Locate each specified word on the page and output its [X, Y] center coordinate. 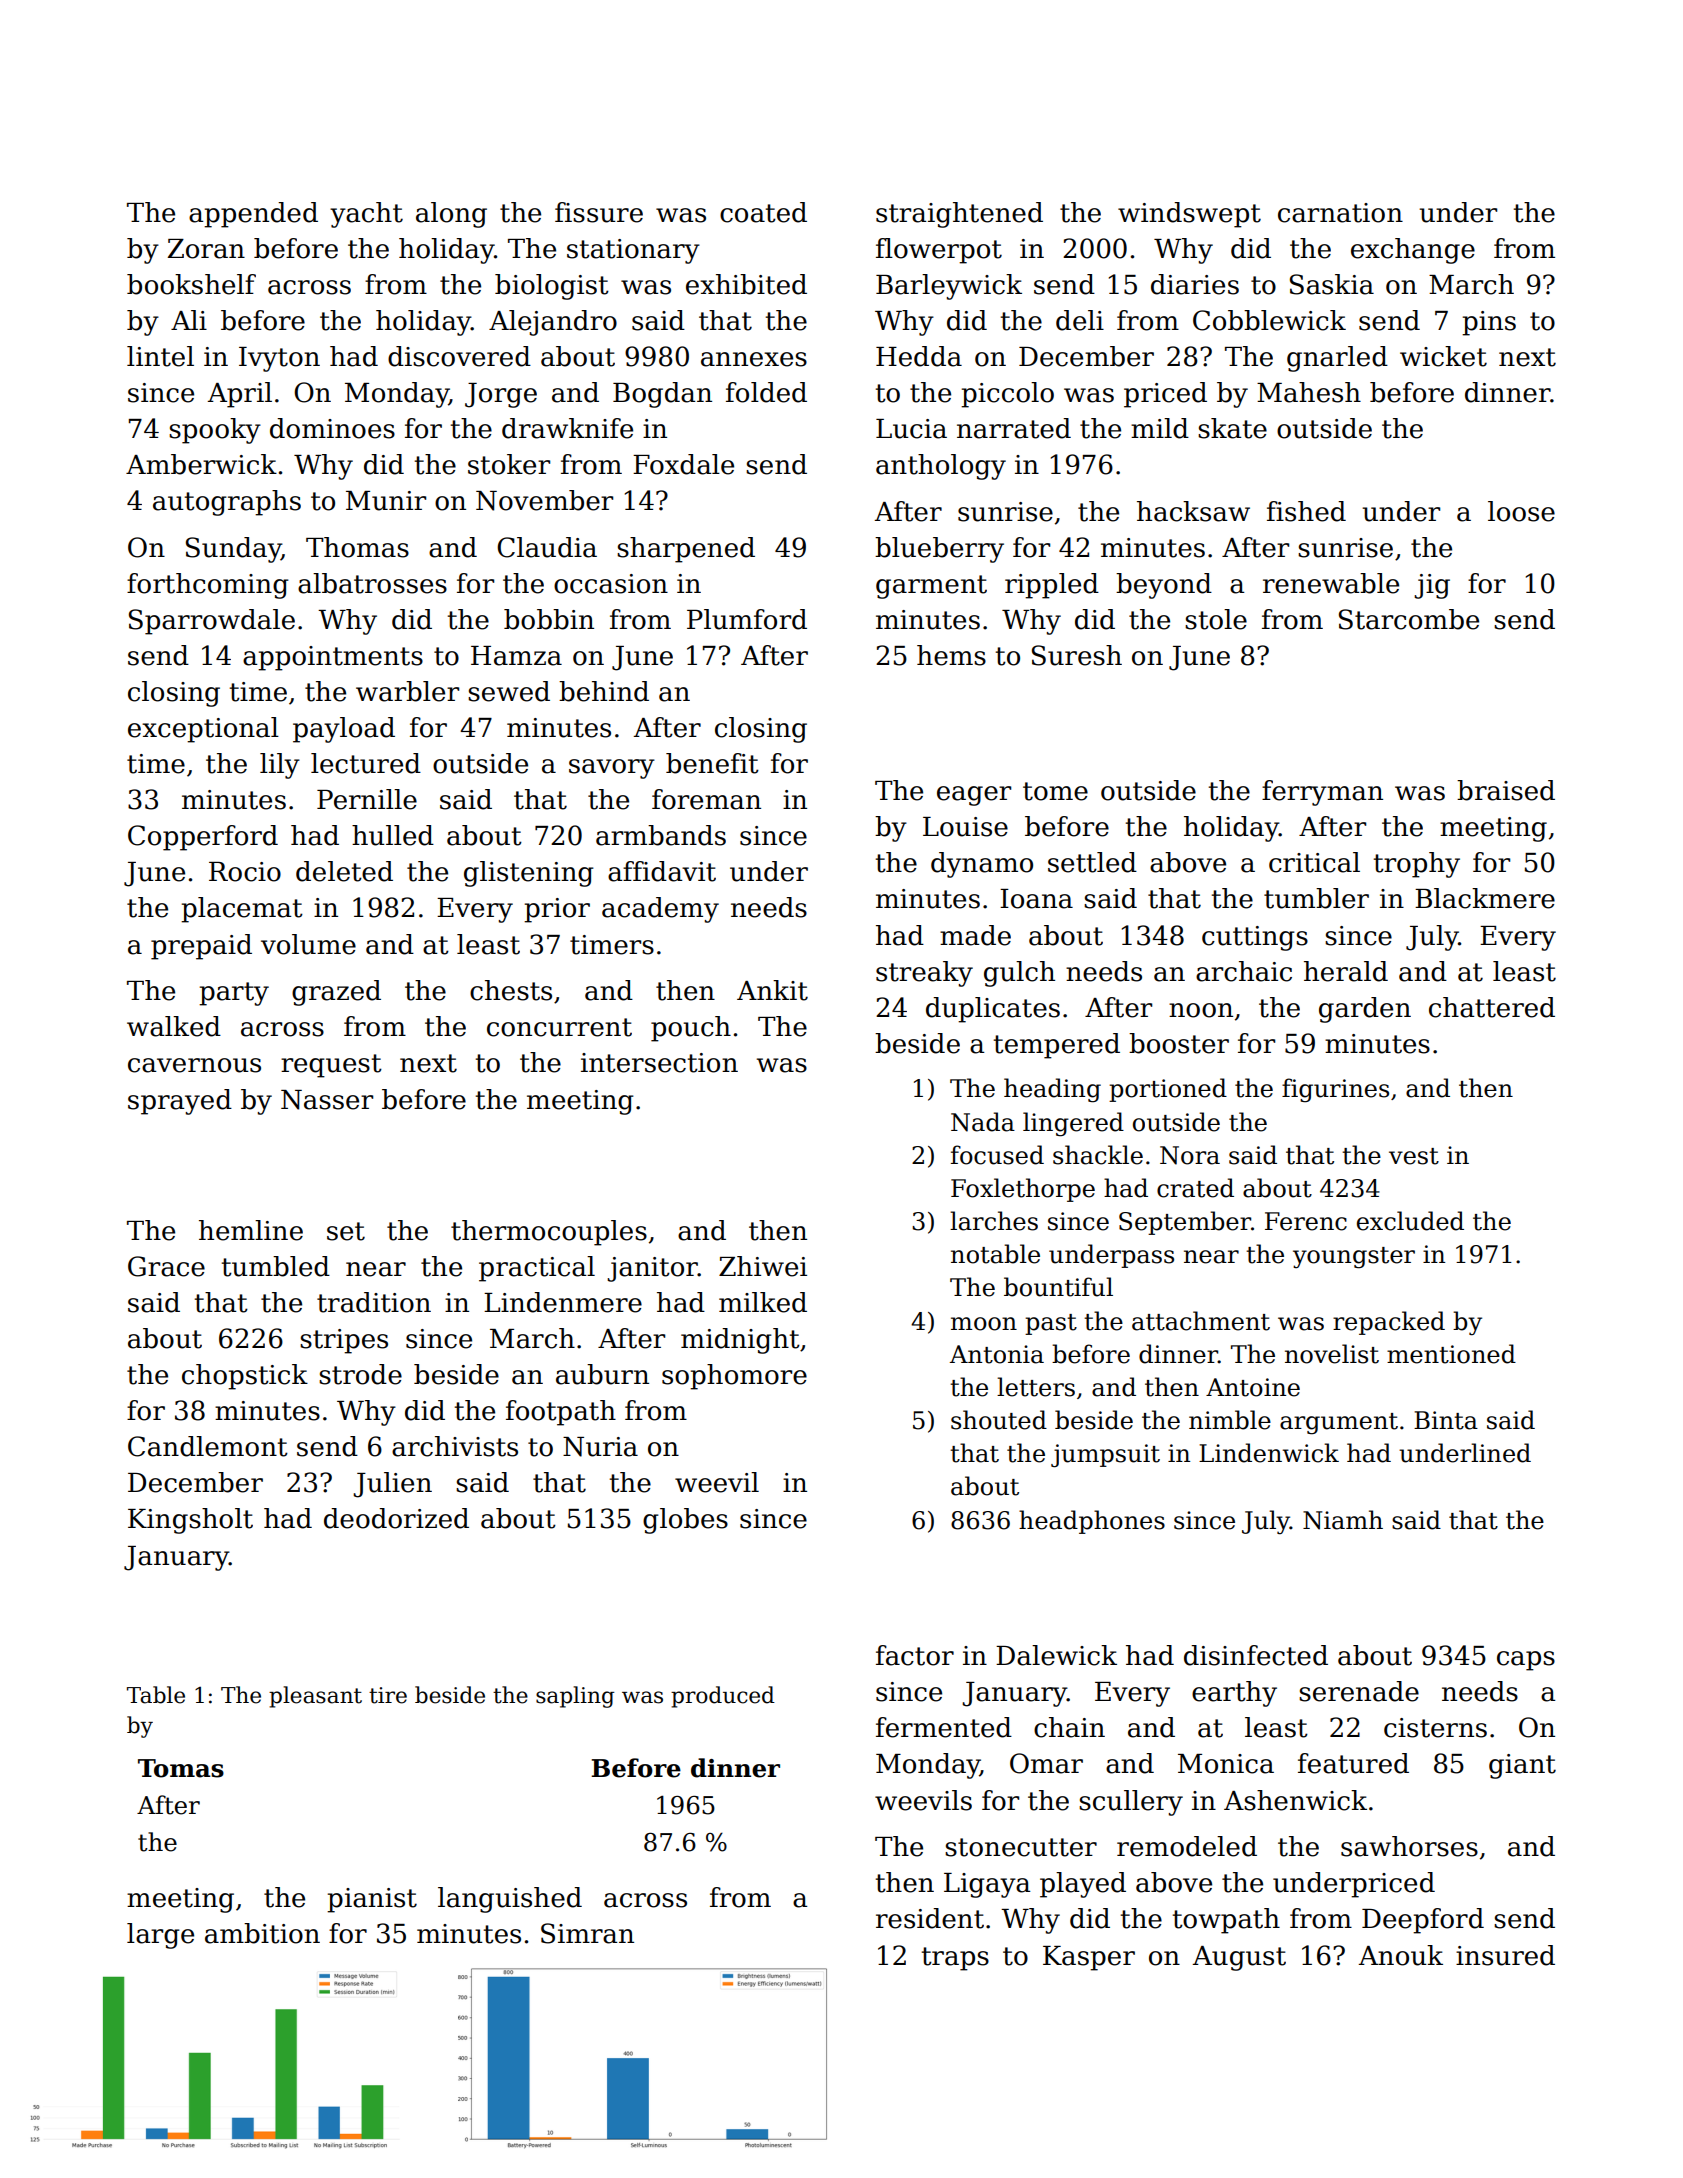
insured [1505, 1955]
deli [1080, 320]
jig [1432, 586]
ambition [262, 1933]
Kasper [1089, 1958]
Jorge [501, 395]
